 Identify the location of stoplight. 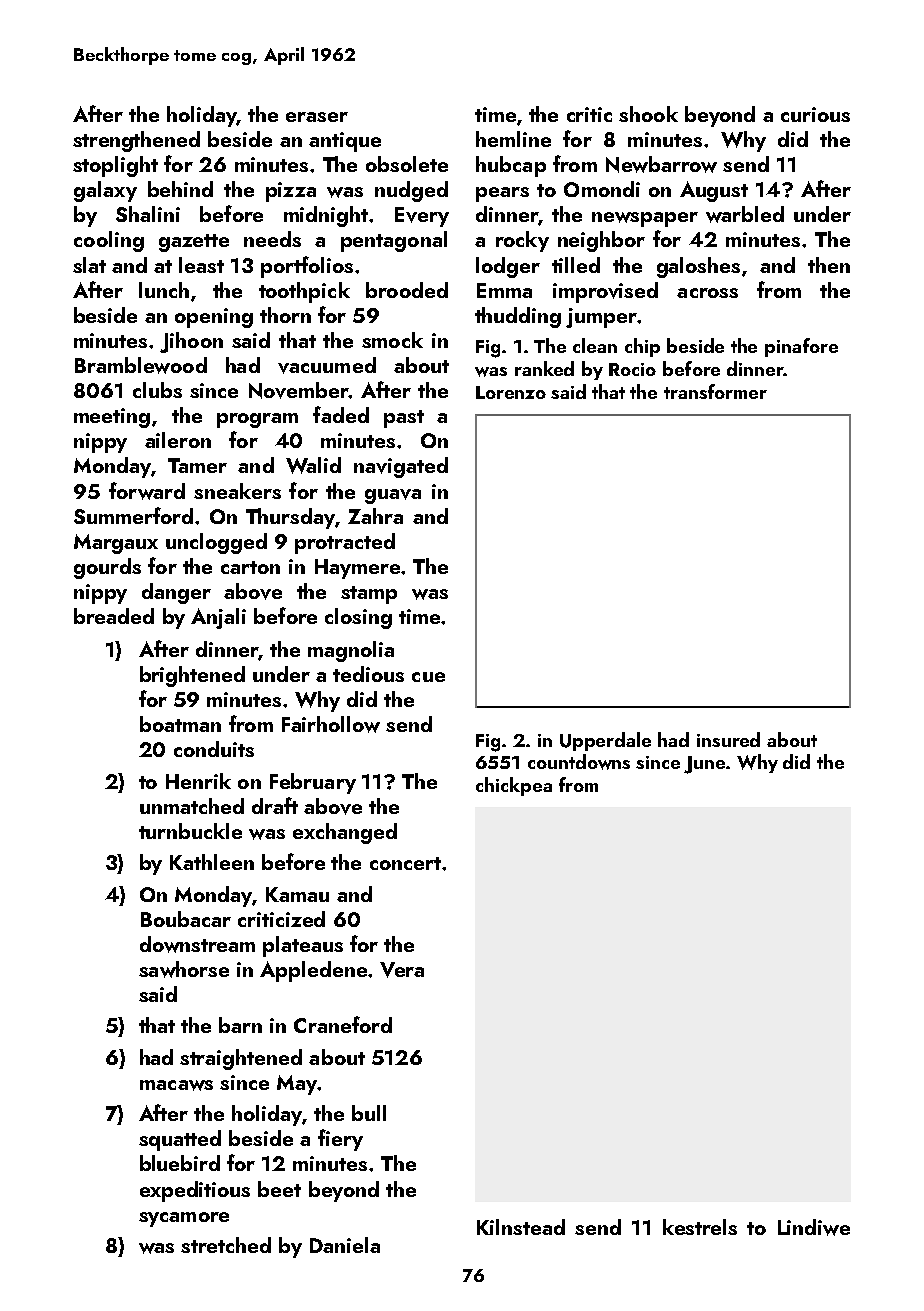
(115, 166).
